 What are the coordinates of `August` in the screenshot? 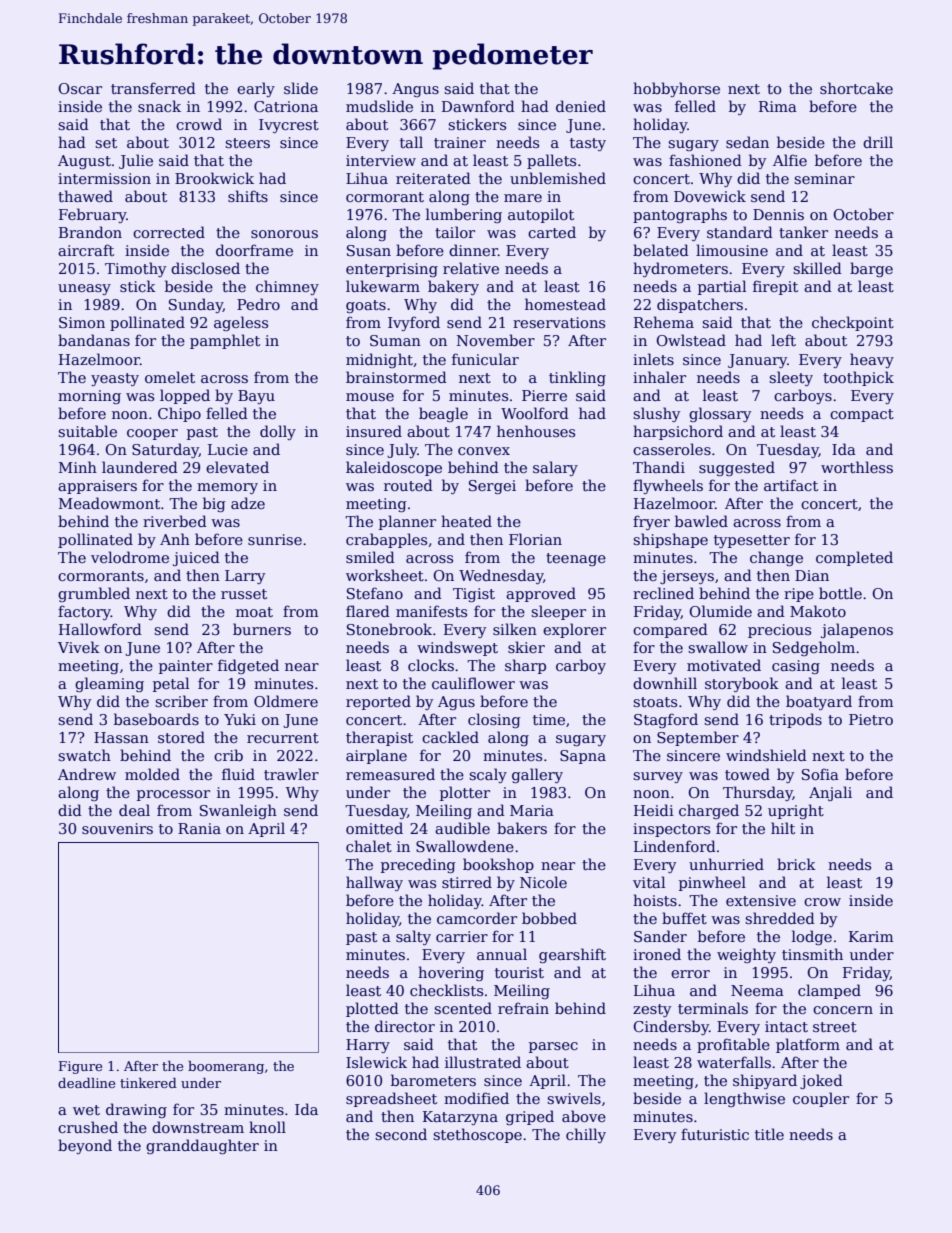 It's located at (84, 162).
